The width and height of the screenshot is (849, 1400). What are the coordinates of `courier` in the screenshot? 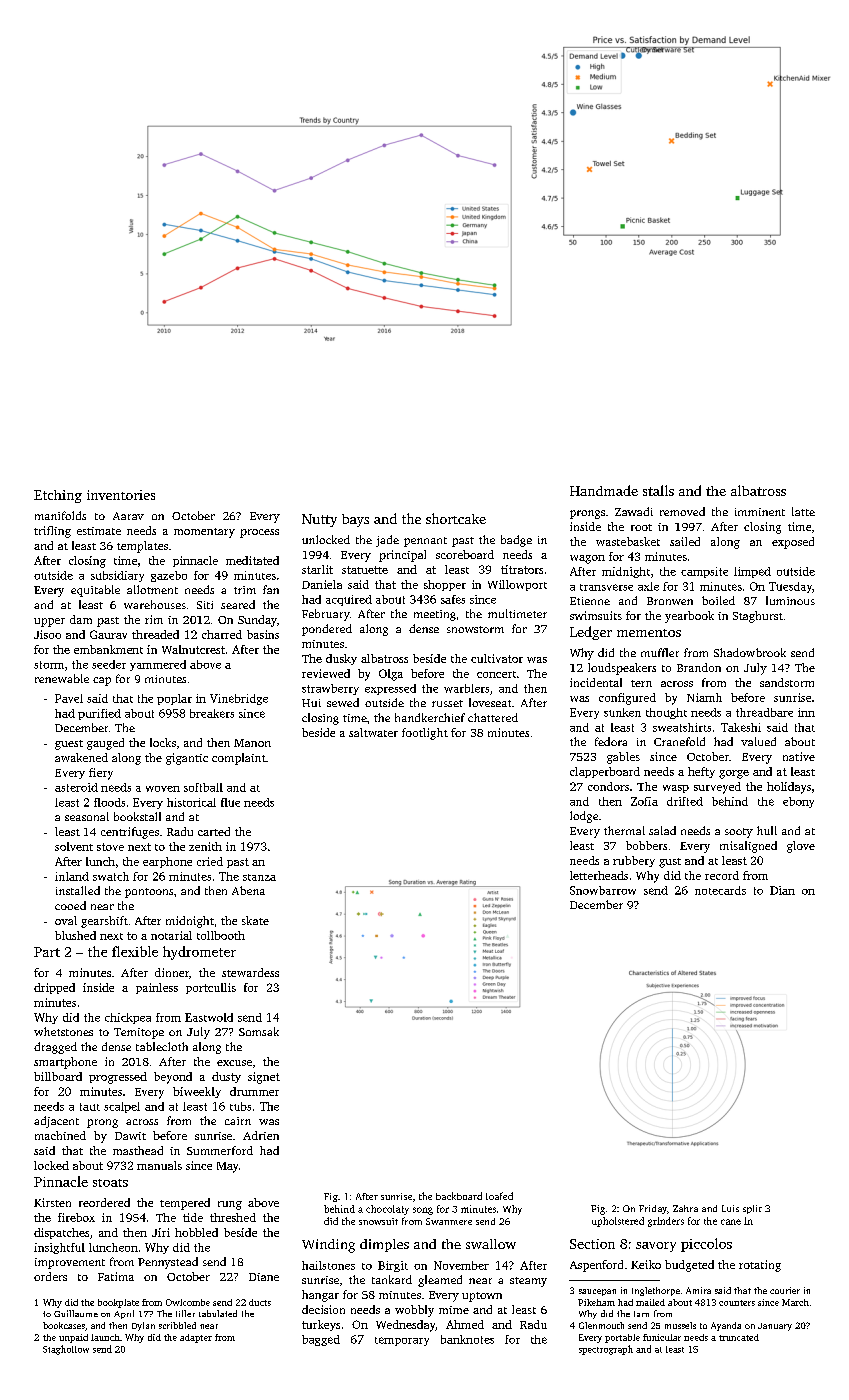 It's located at (785, 1290).
